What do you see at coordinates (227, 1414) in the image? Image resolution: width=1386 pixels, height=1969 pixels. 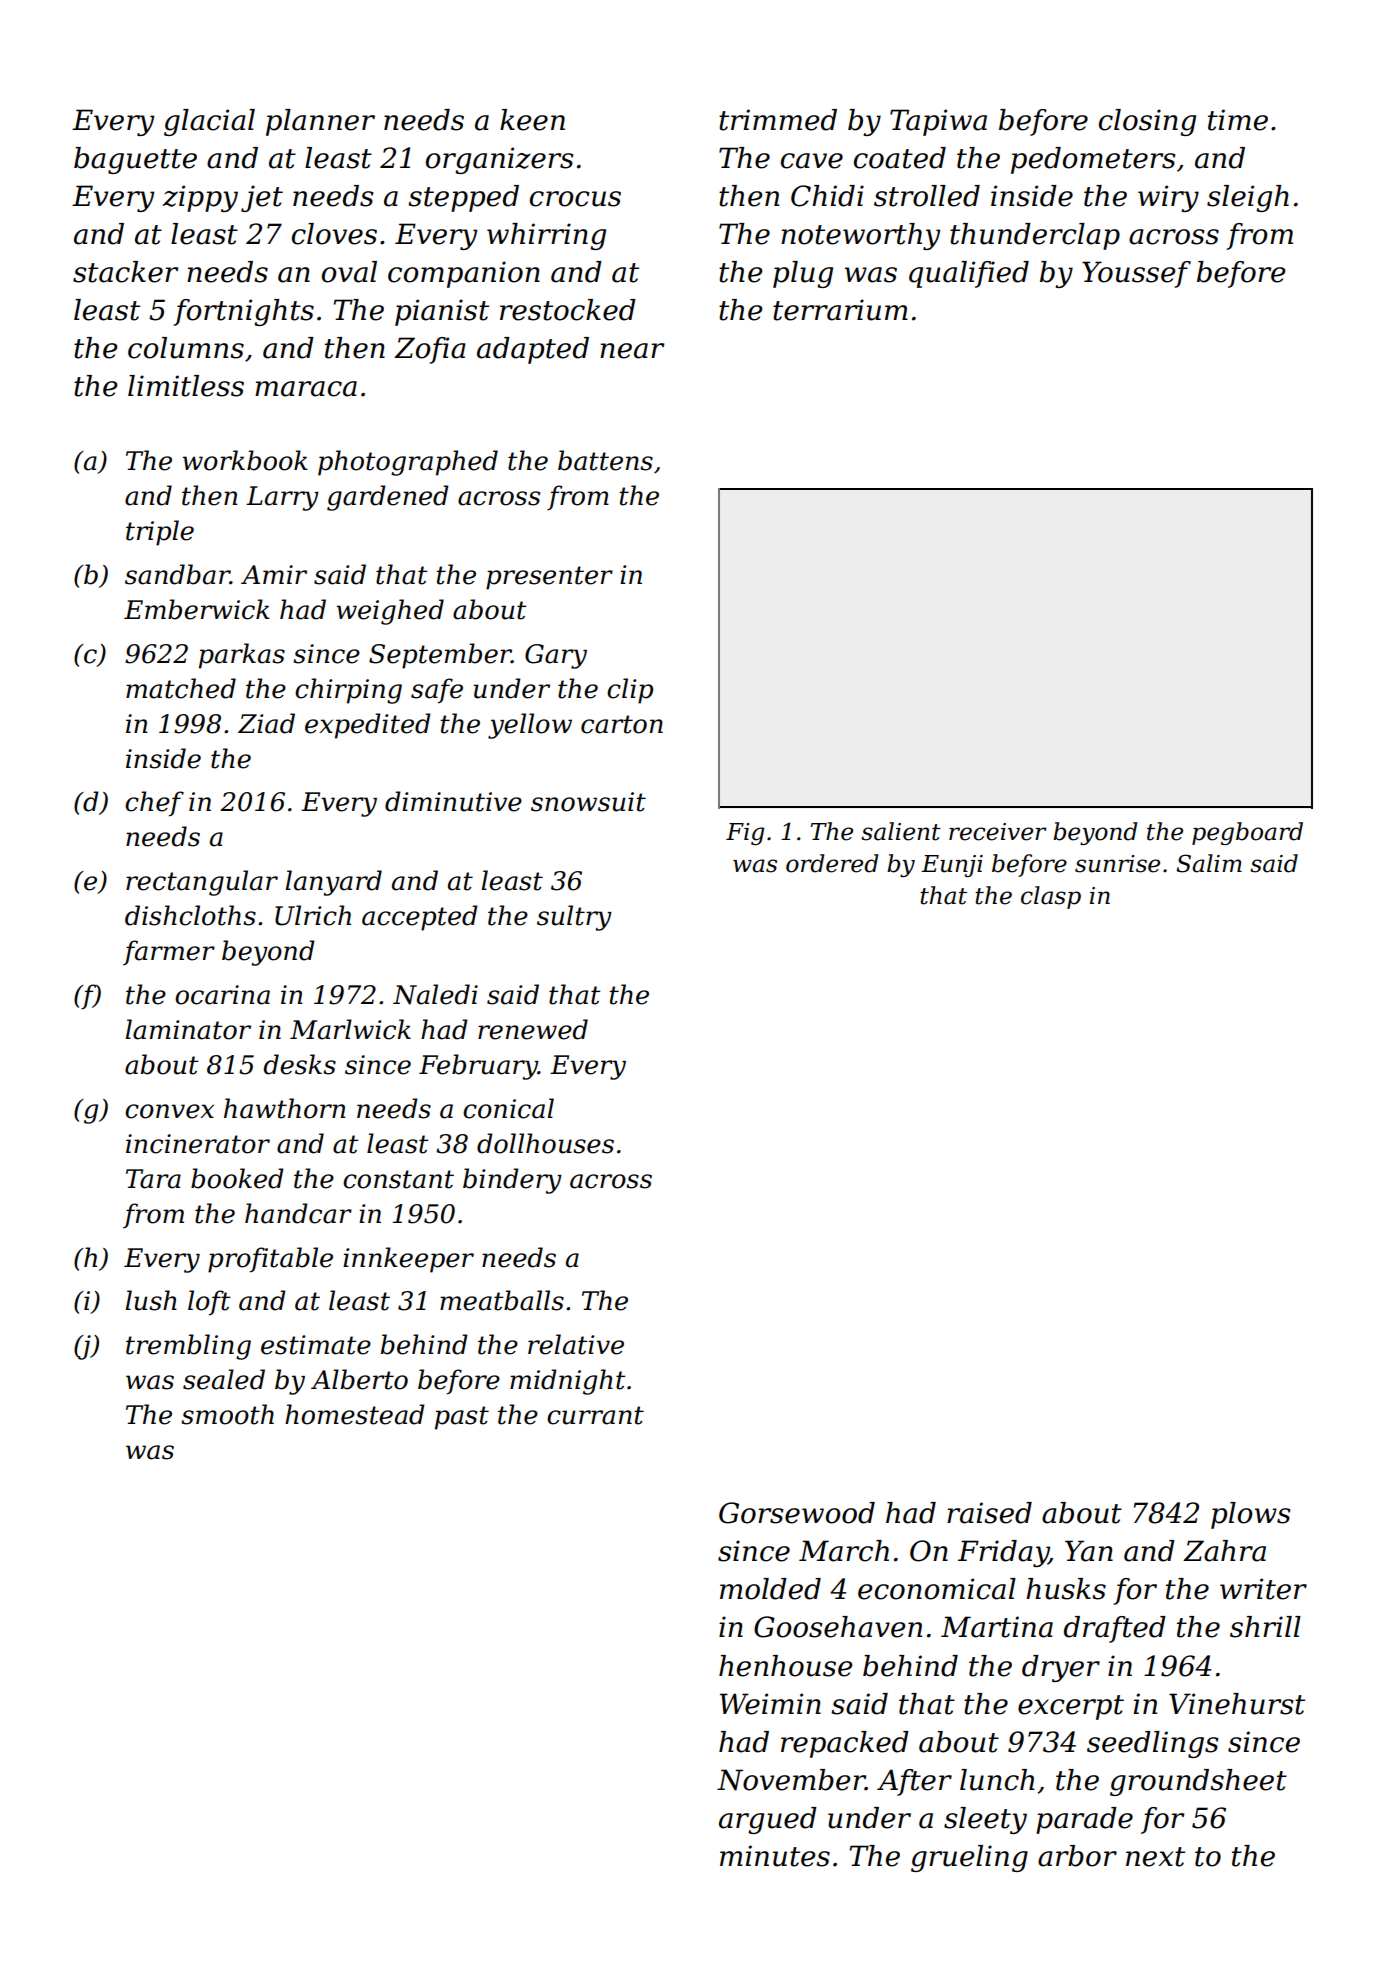 I see `smooth` at bounding box center [227, 1414].
